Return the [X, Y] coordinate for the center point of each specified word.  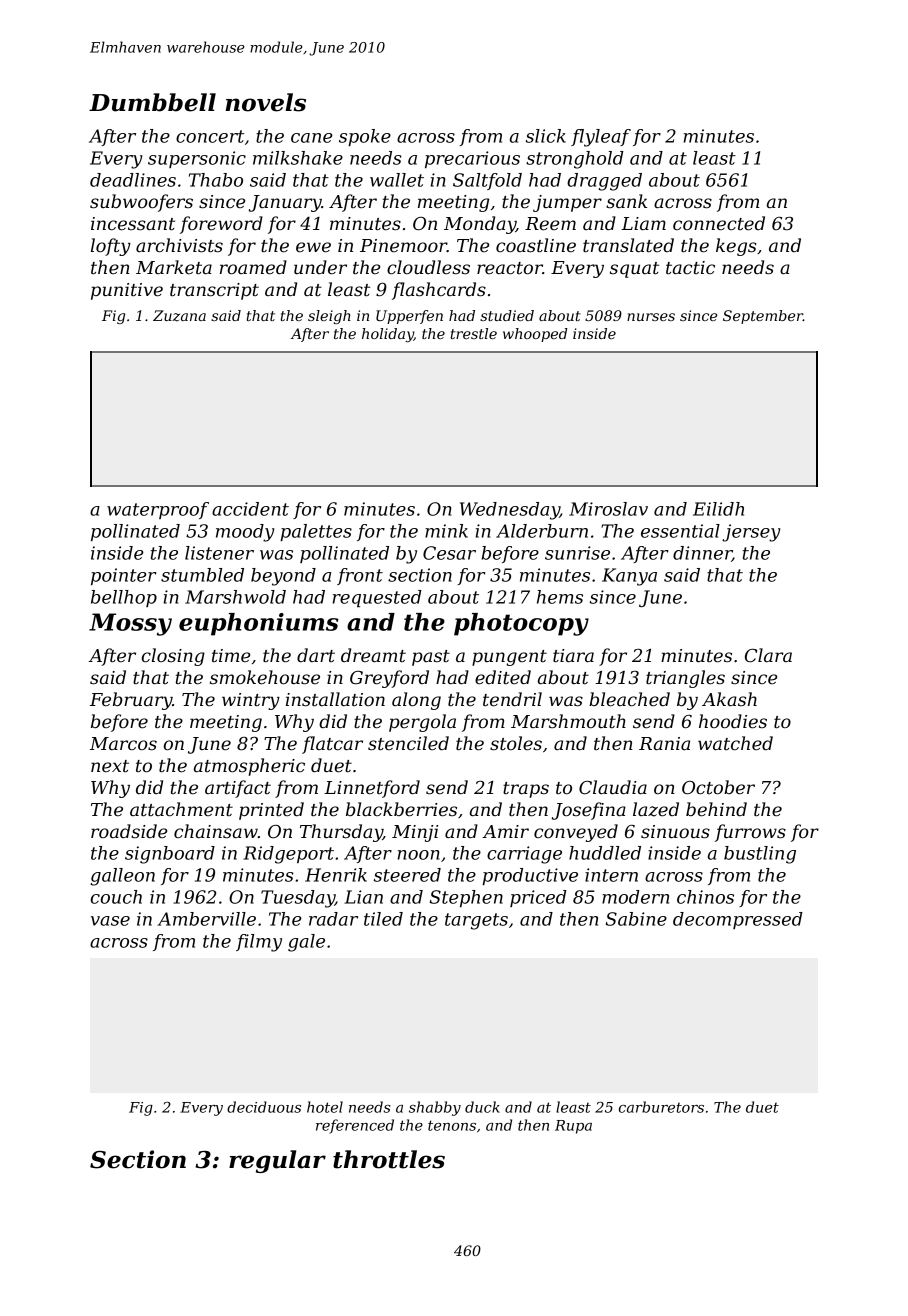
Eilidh [718, 509]
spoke [365, 137]
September [763, 317]
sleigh [329, 317]
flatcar [332, 745]
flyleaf [601, 138]
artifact [238, 789]
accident [250, 509]
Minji [415, 833]
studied [507, 315]
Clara [768, 655]
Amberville [207, 919]
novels [265, 102]
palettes [316, 532]
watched [735, 743]
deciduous [264, 1107]
